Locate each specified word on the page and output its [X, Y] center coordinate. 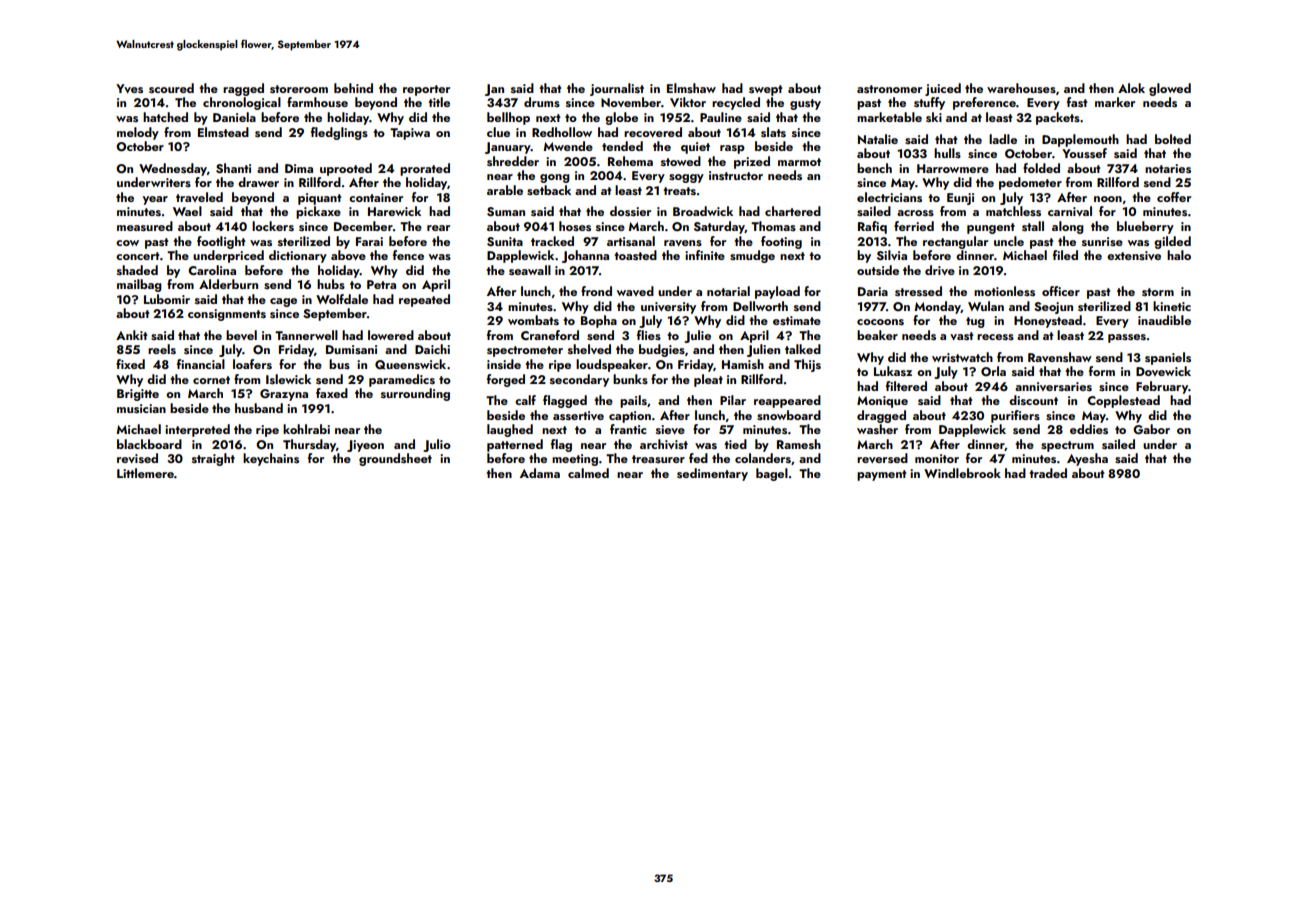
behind [353, 88]
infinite [705, 255]
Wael [187, 211]
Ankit [132, 335]
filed [1065, 255]
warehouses [1021, 88]
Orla [993, 371]
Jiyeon [365, 446]
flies [649, 335]
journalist [617, 89]
